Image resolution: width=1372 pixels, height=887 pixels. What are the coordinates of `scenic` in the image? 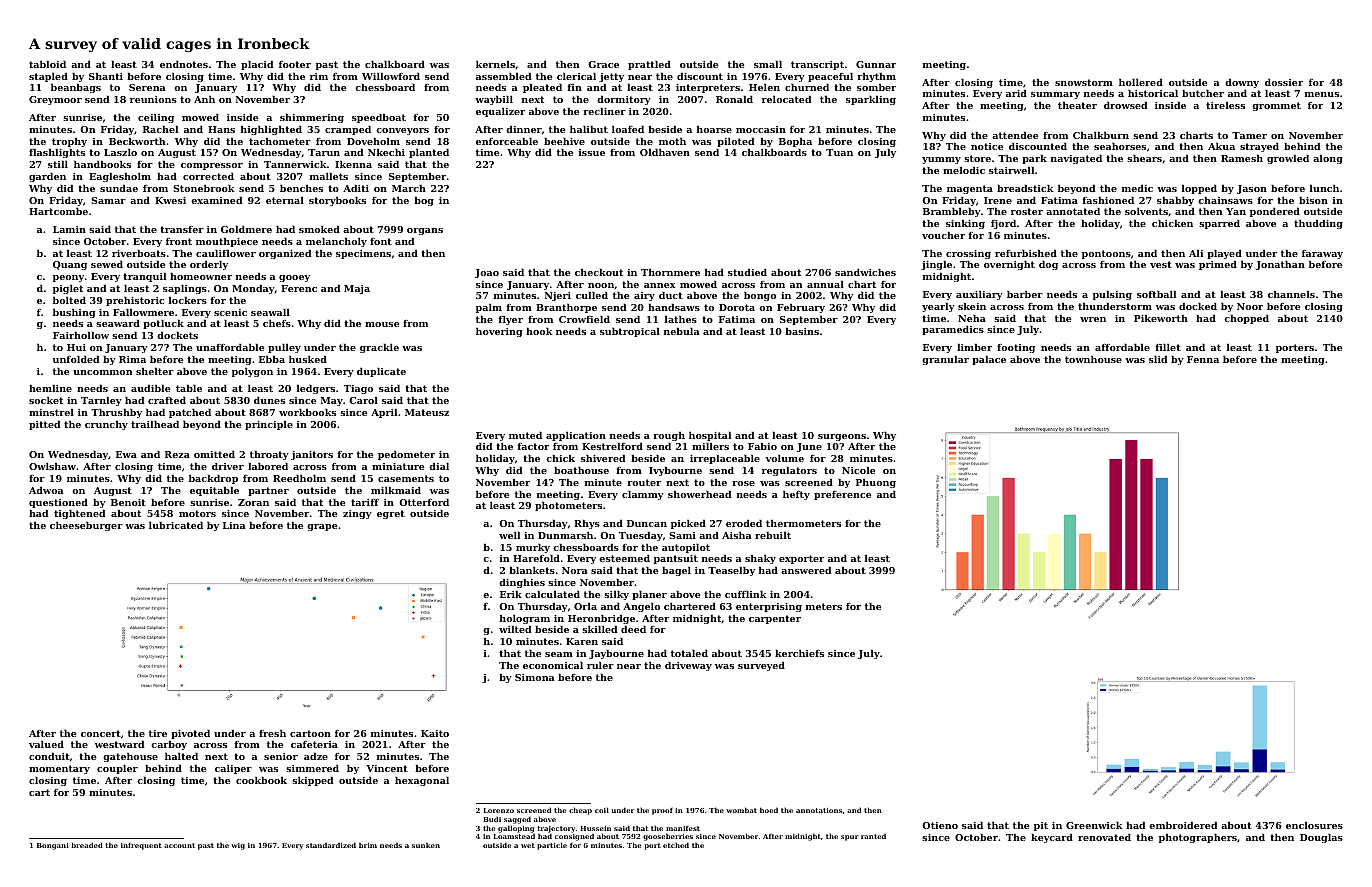 It's located at (230, 312).
